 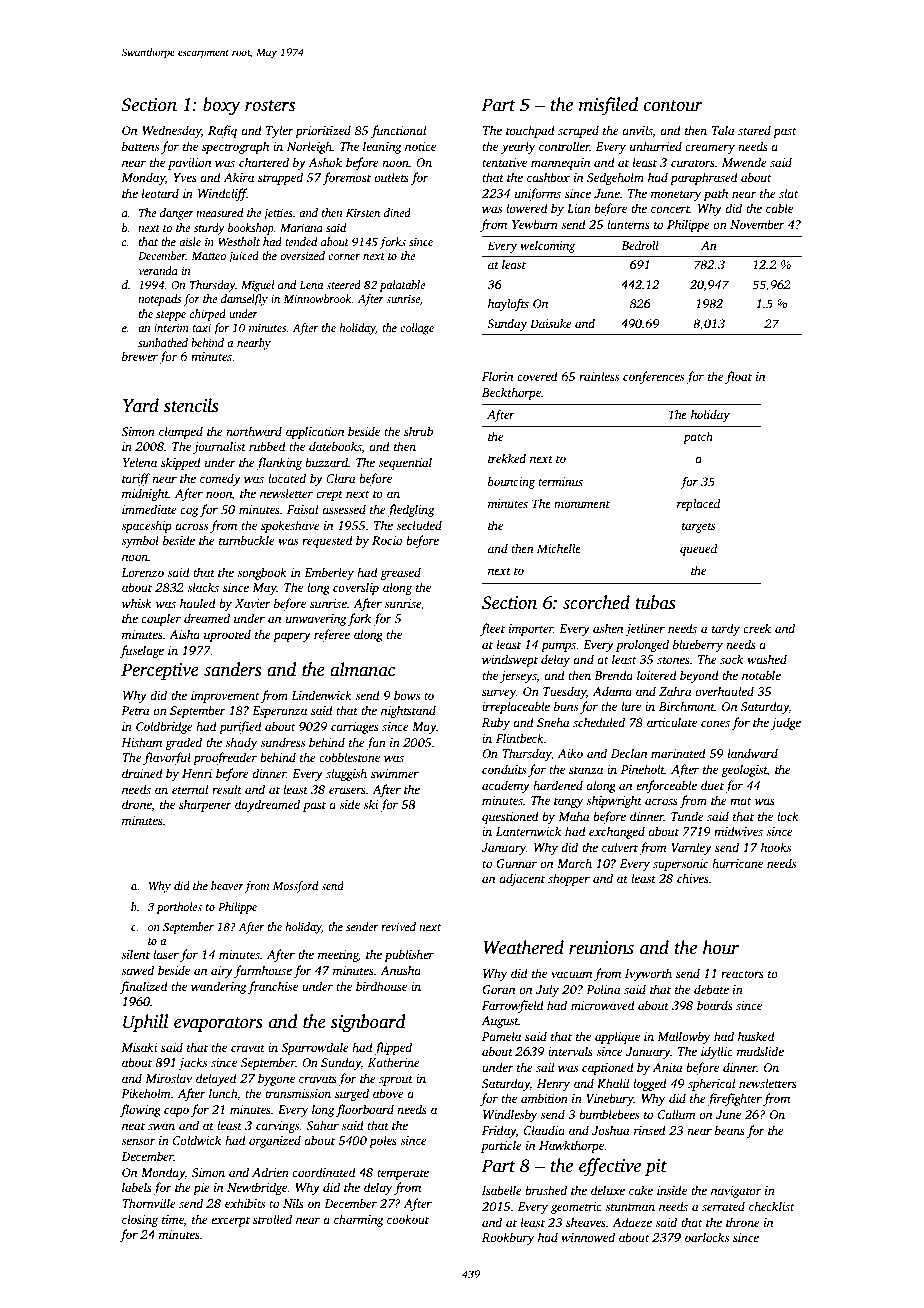 I want to click on notice, so click(x=420, y=146).
